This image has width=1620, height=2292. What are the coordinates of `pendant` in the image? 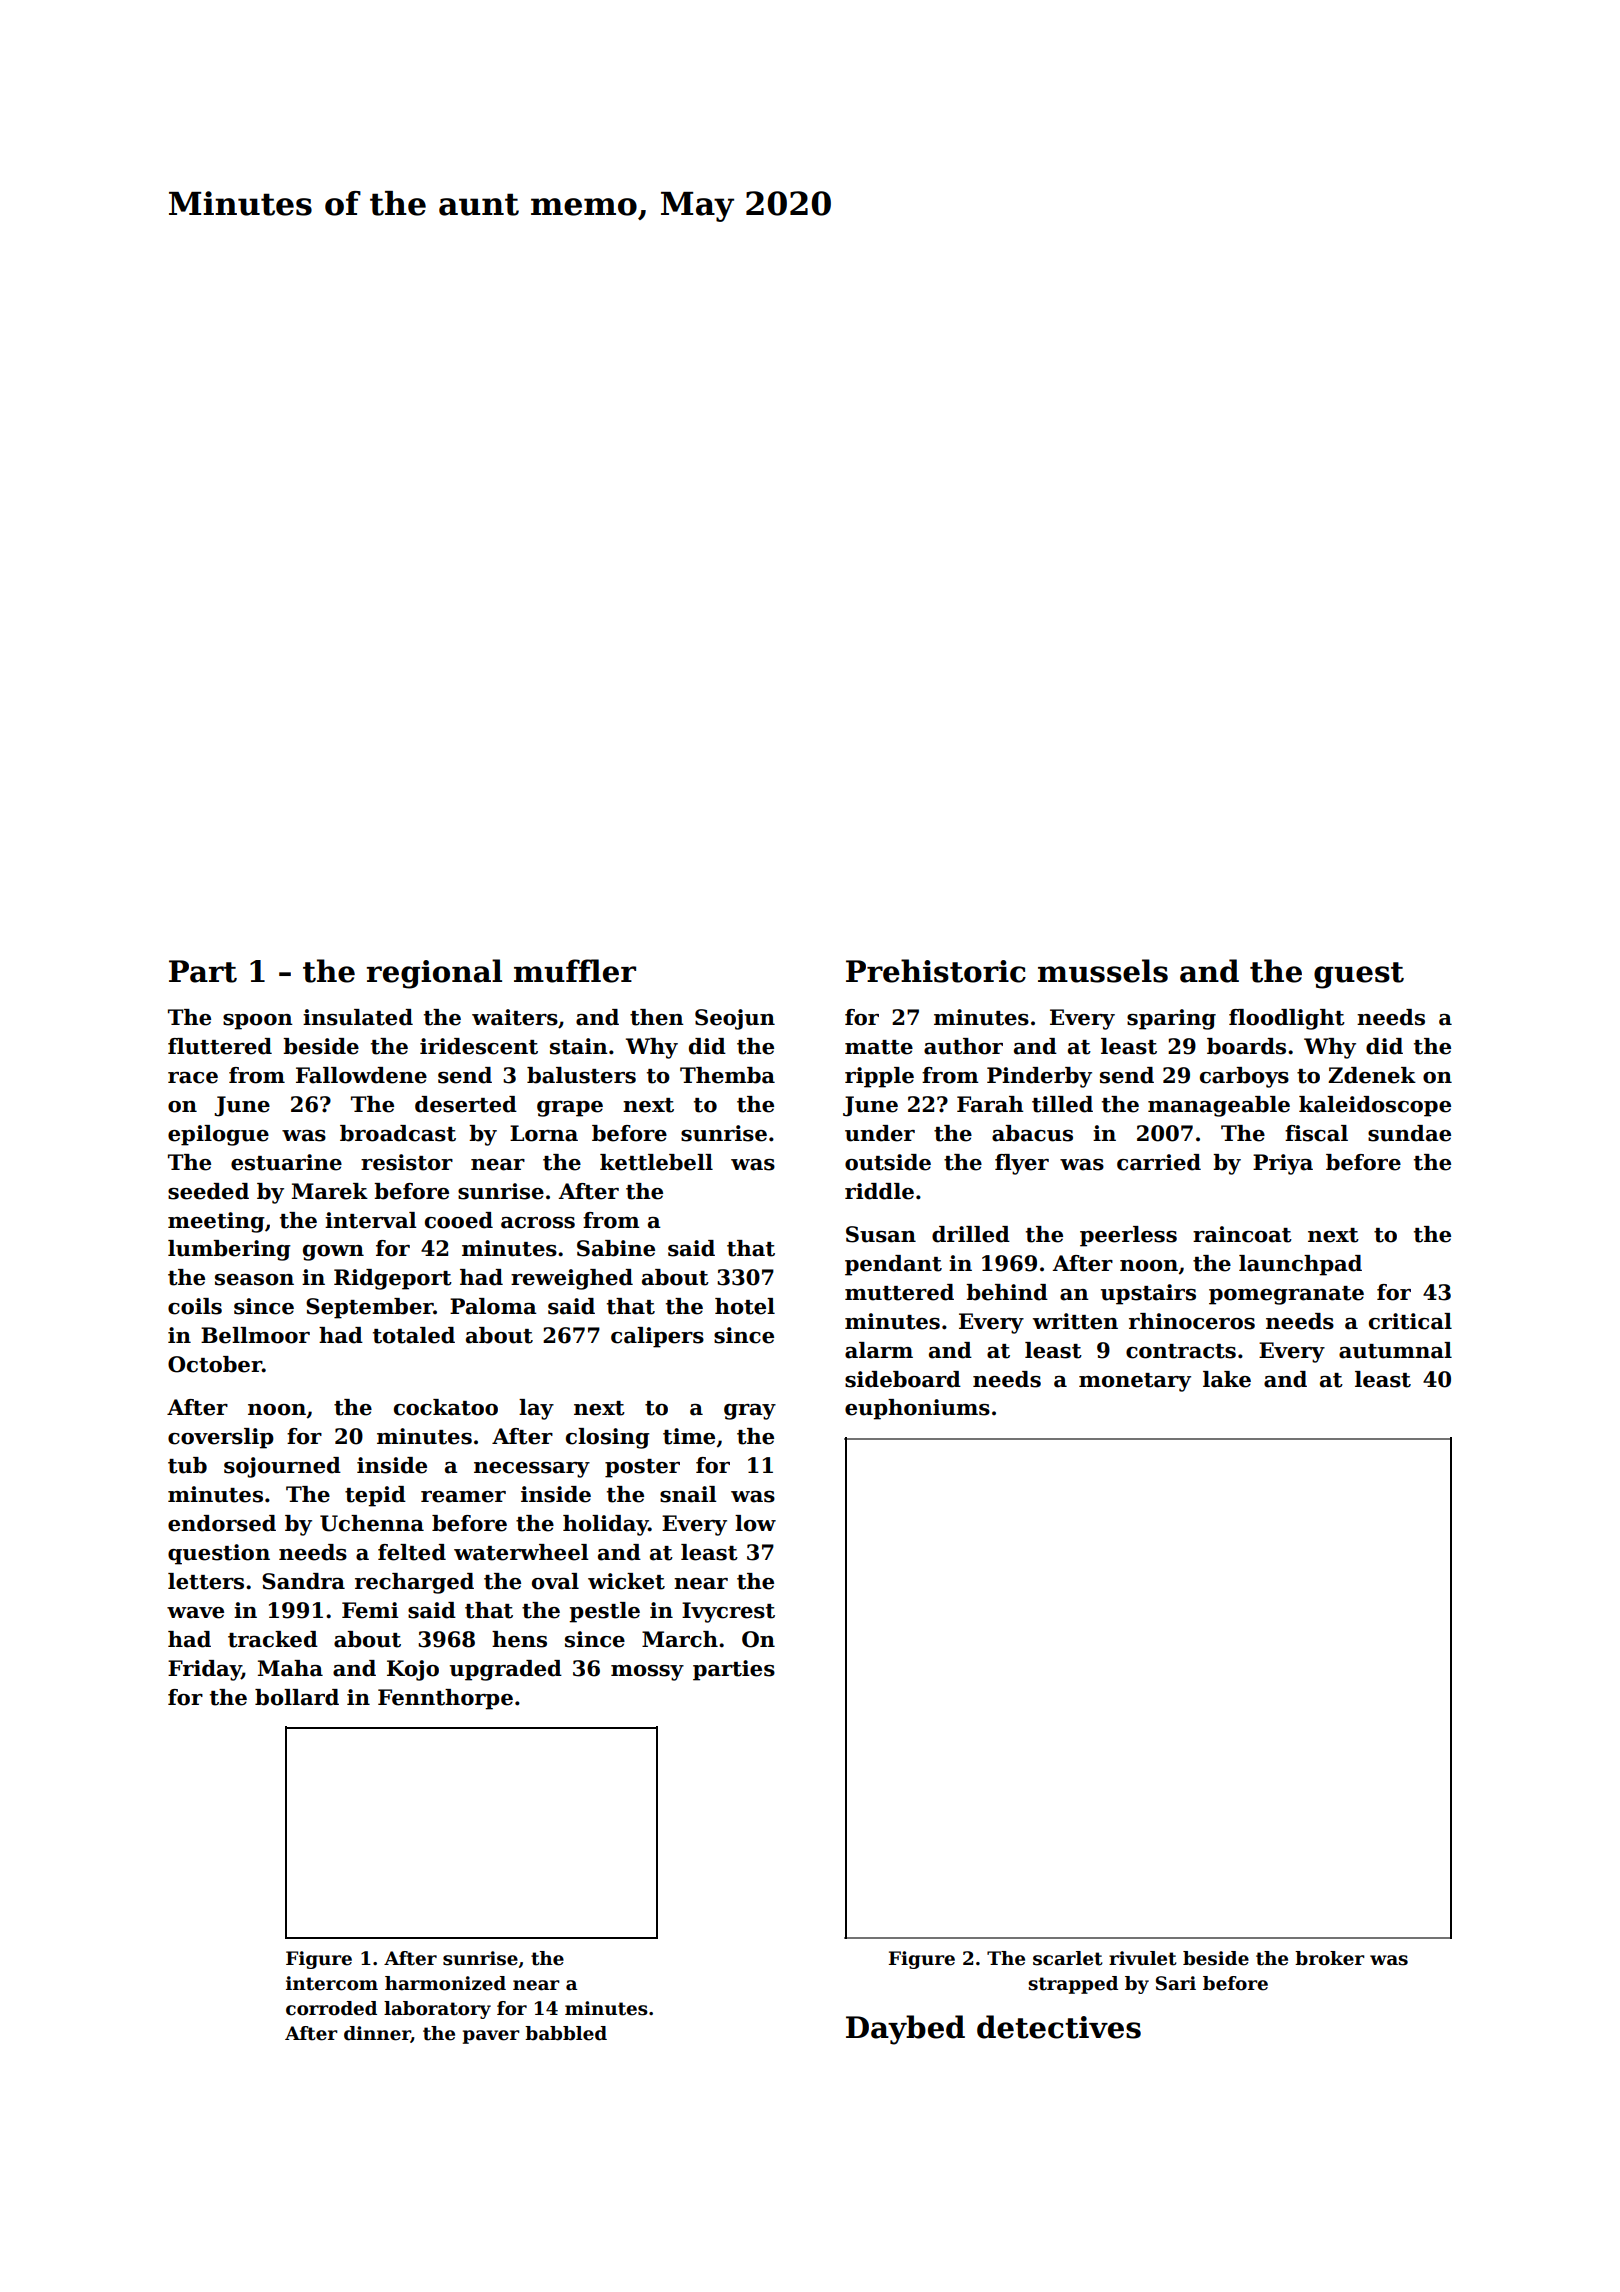 It's located at (893, 1265).
